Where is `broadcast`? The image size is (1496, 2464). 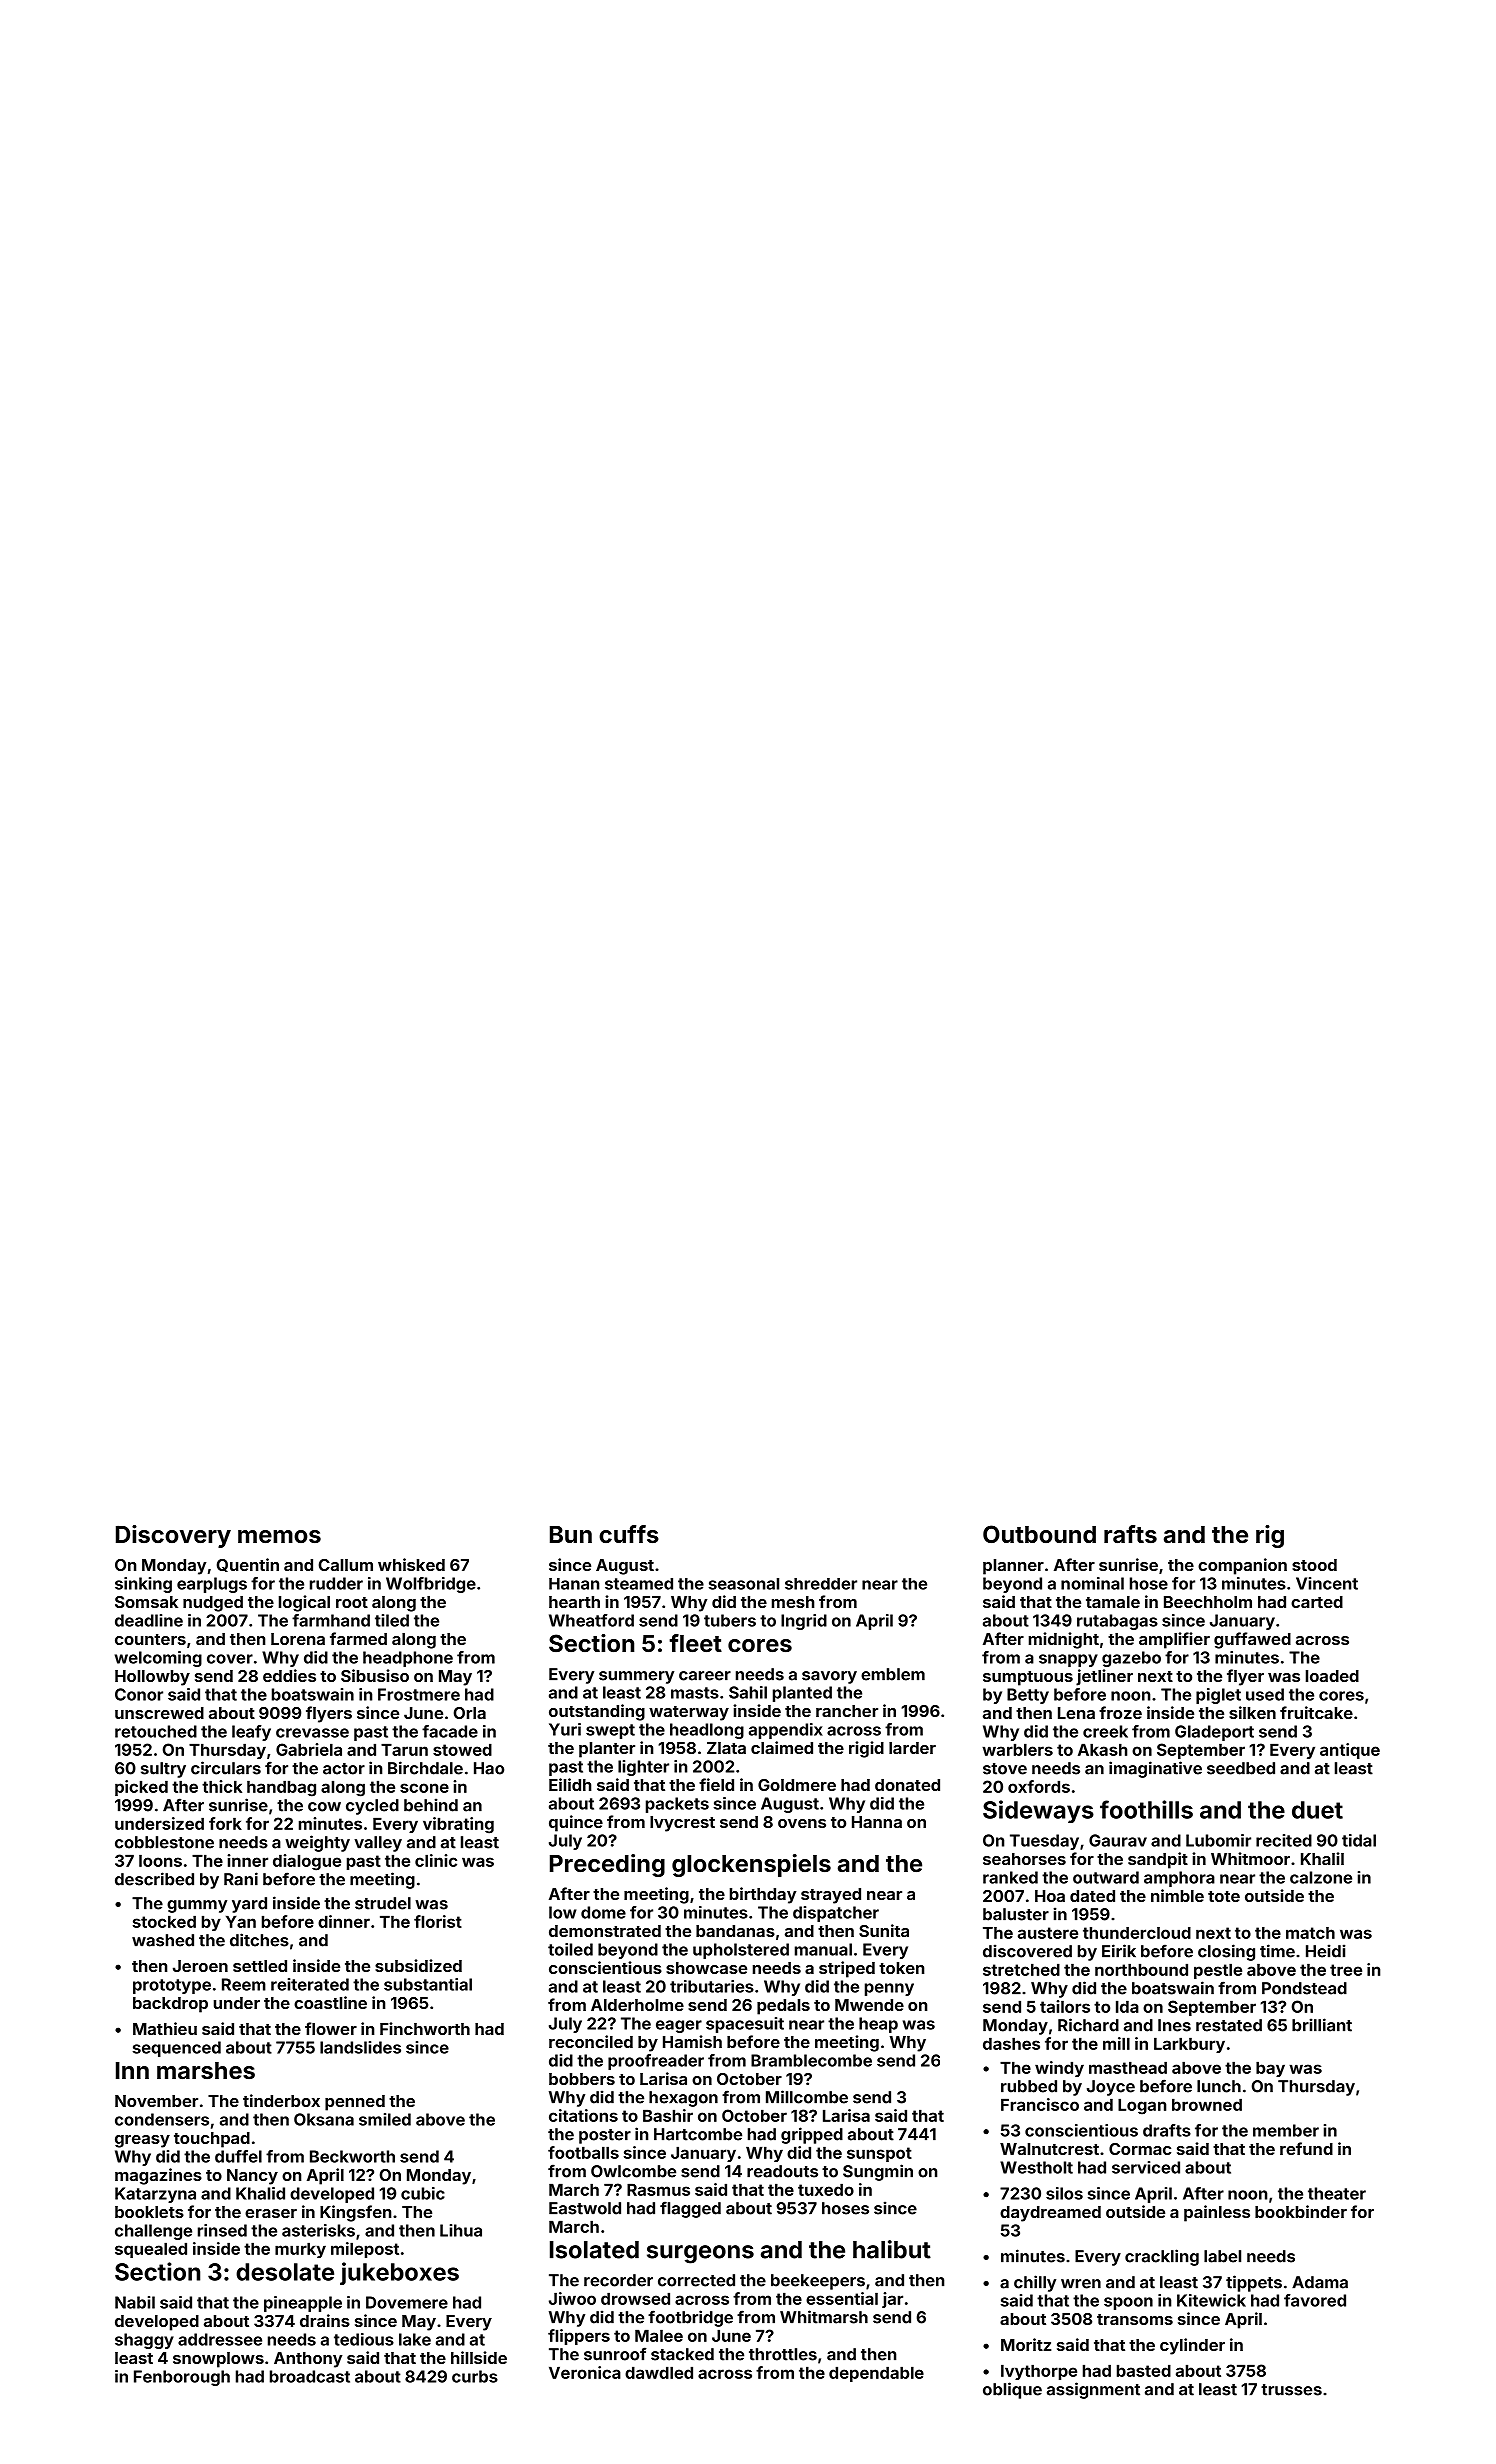
broadcast is located at coordinates (310, 2376).
